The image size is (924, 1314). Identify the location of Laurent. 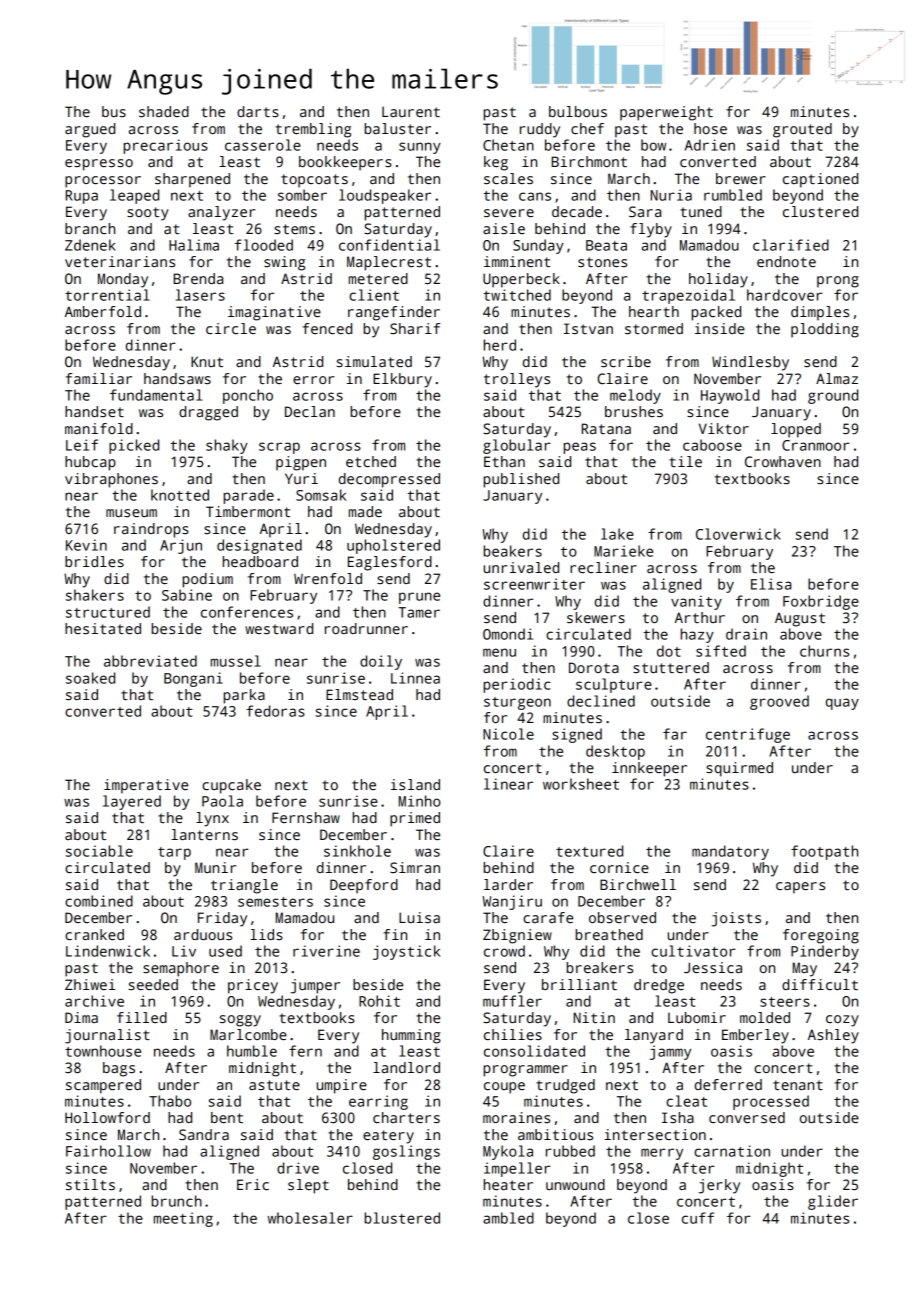
(411, 111).
